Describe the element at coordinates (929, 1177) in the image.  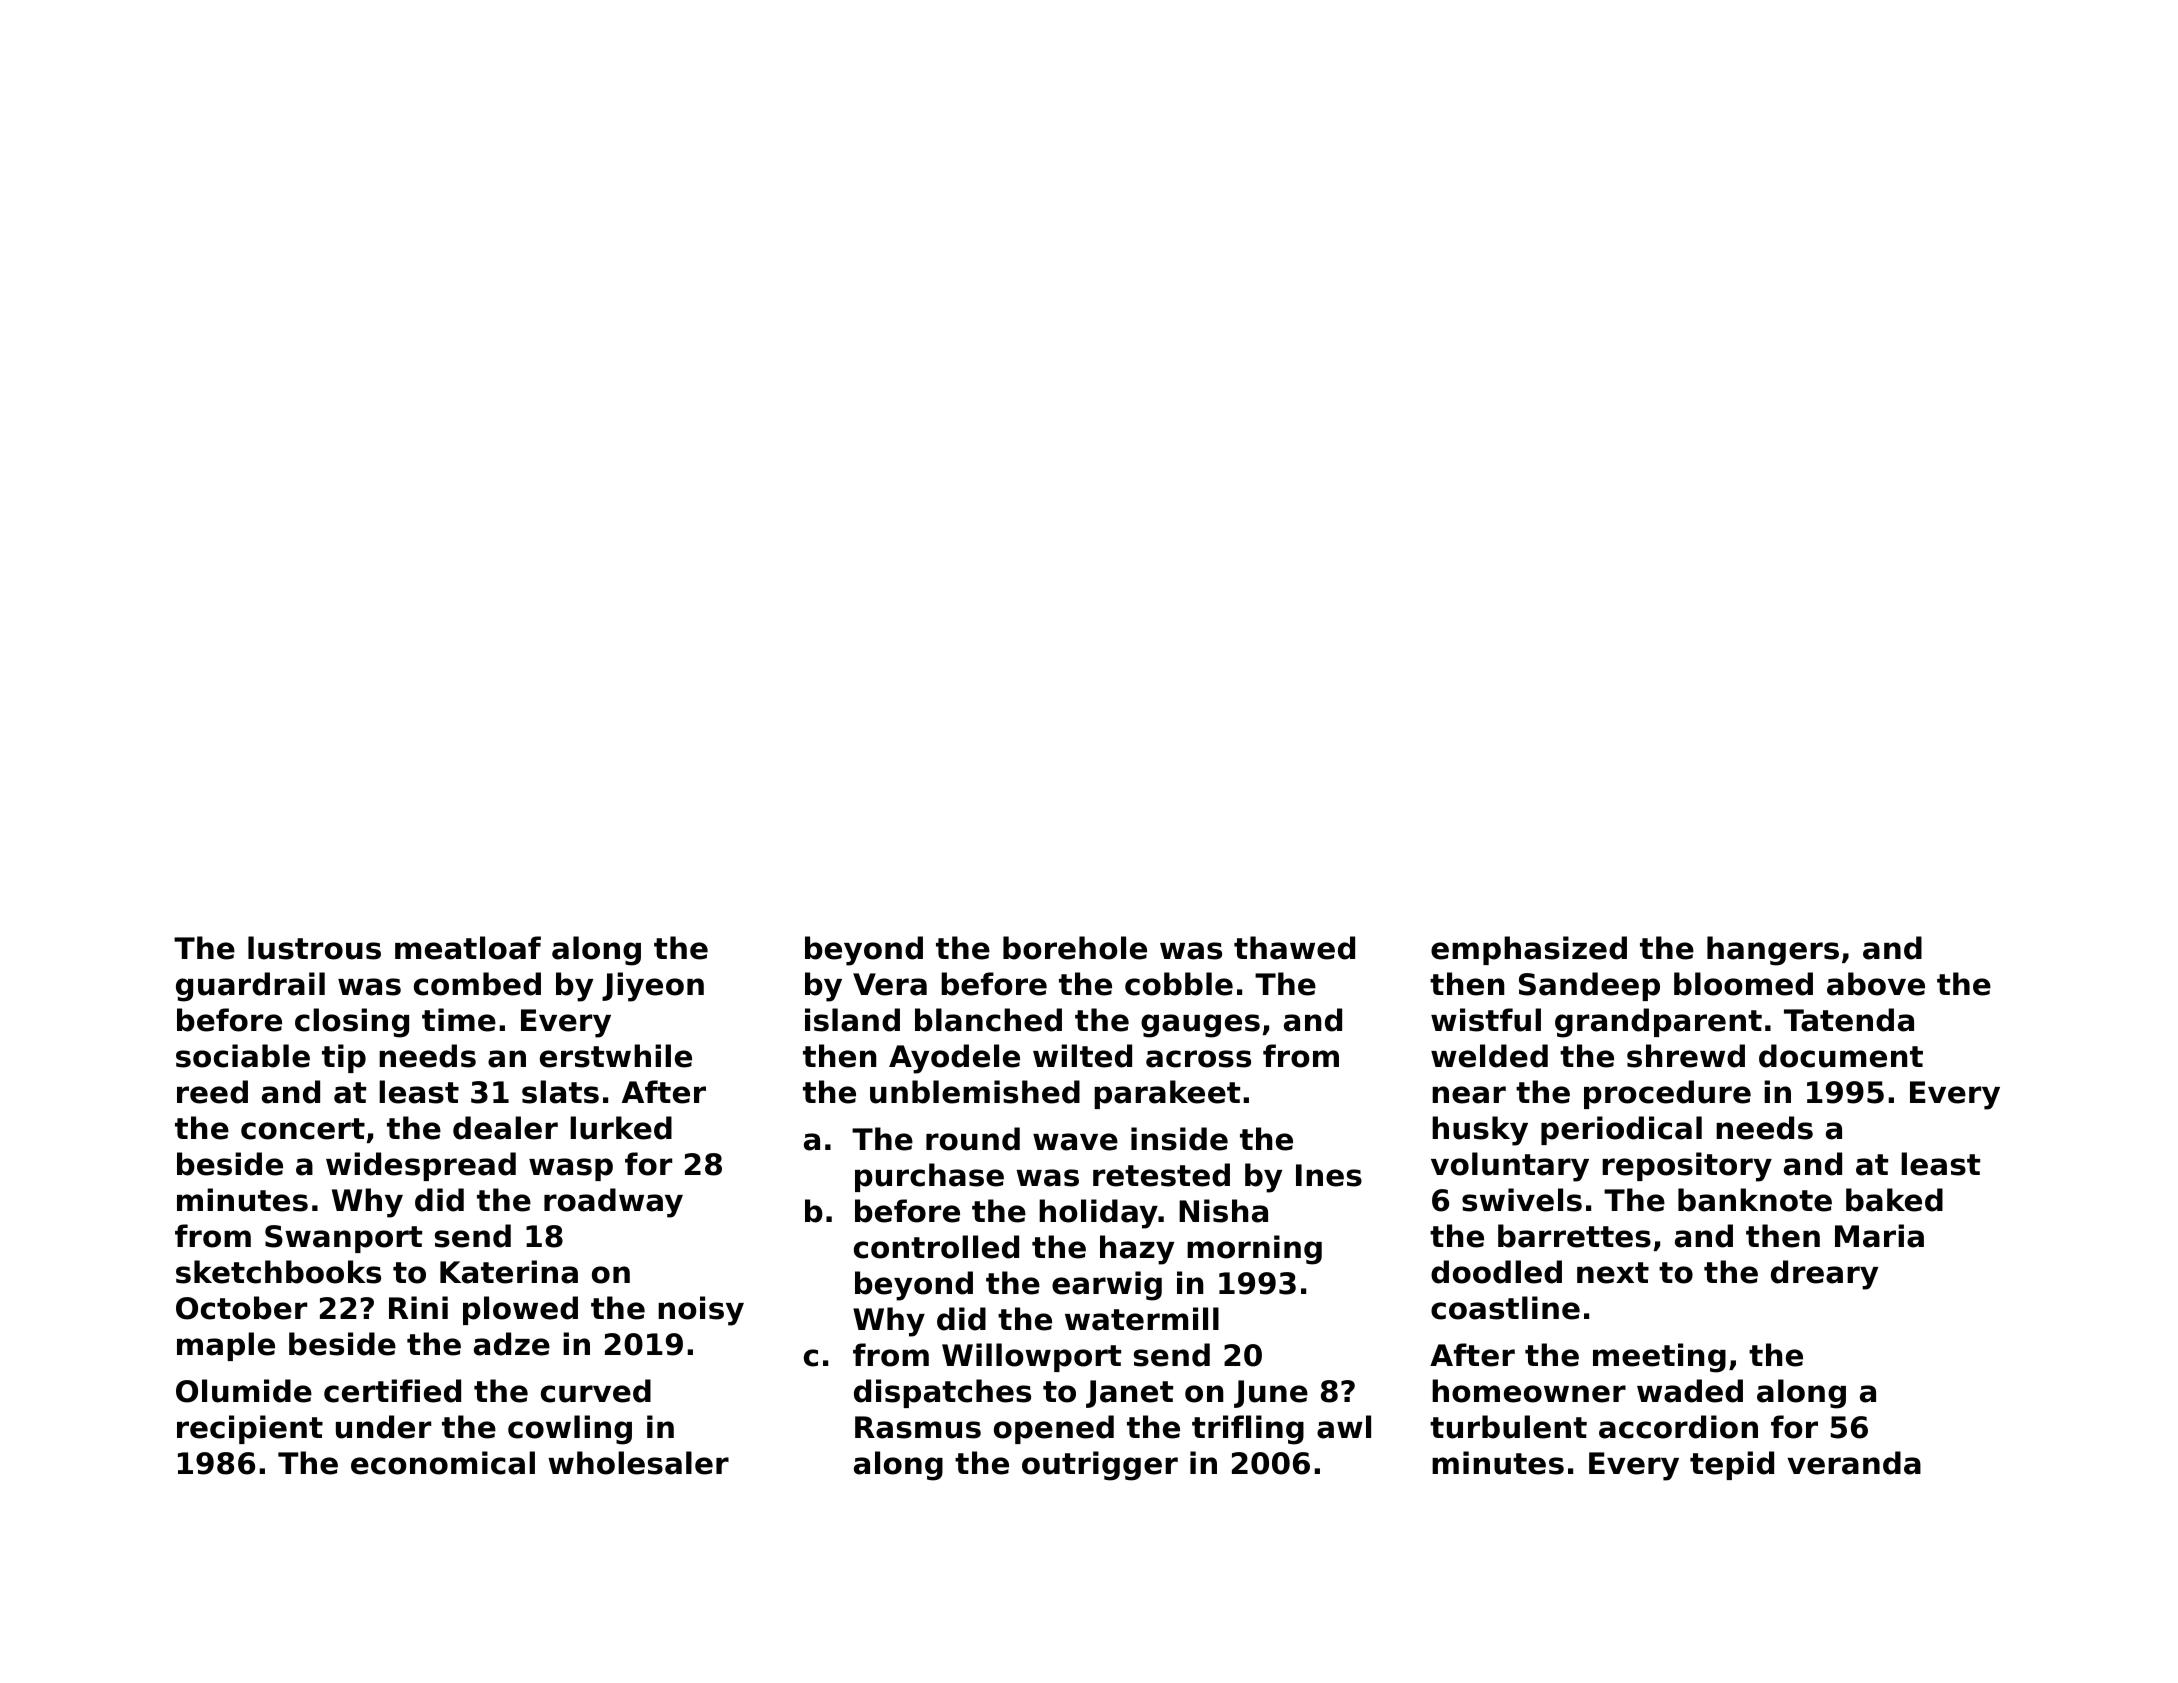
I see `purchase` at that location.
